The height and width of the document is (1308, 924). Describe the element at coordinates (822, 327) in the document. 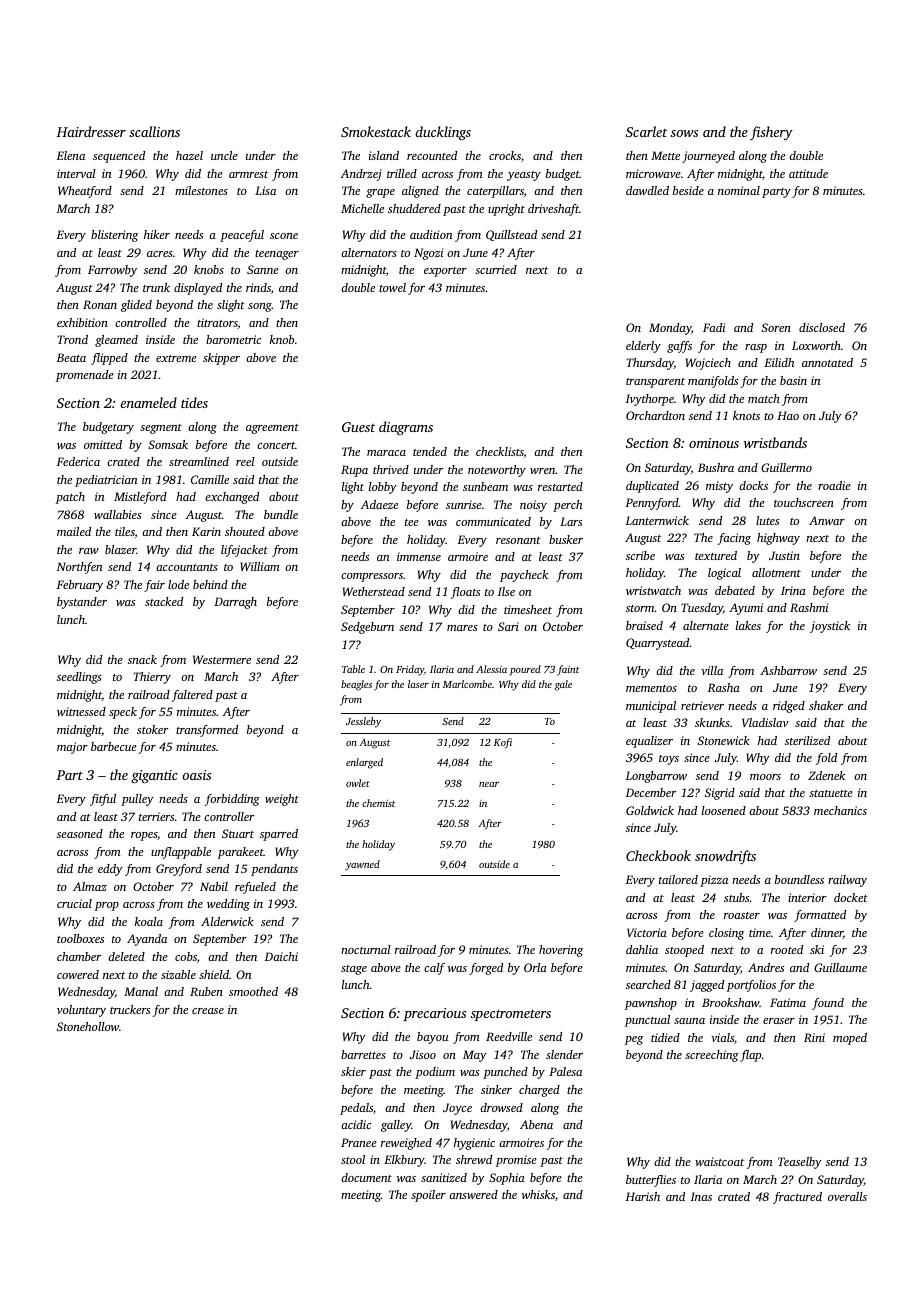

I see `disclosed` at that location.
